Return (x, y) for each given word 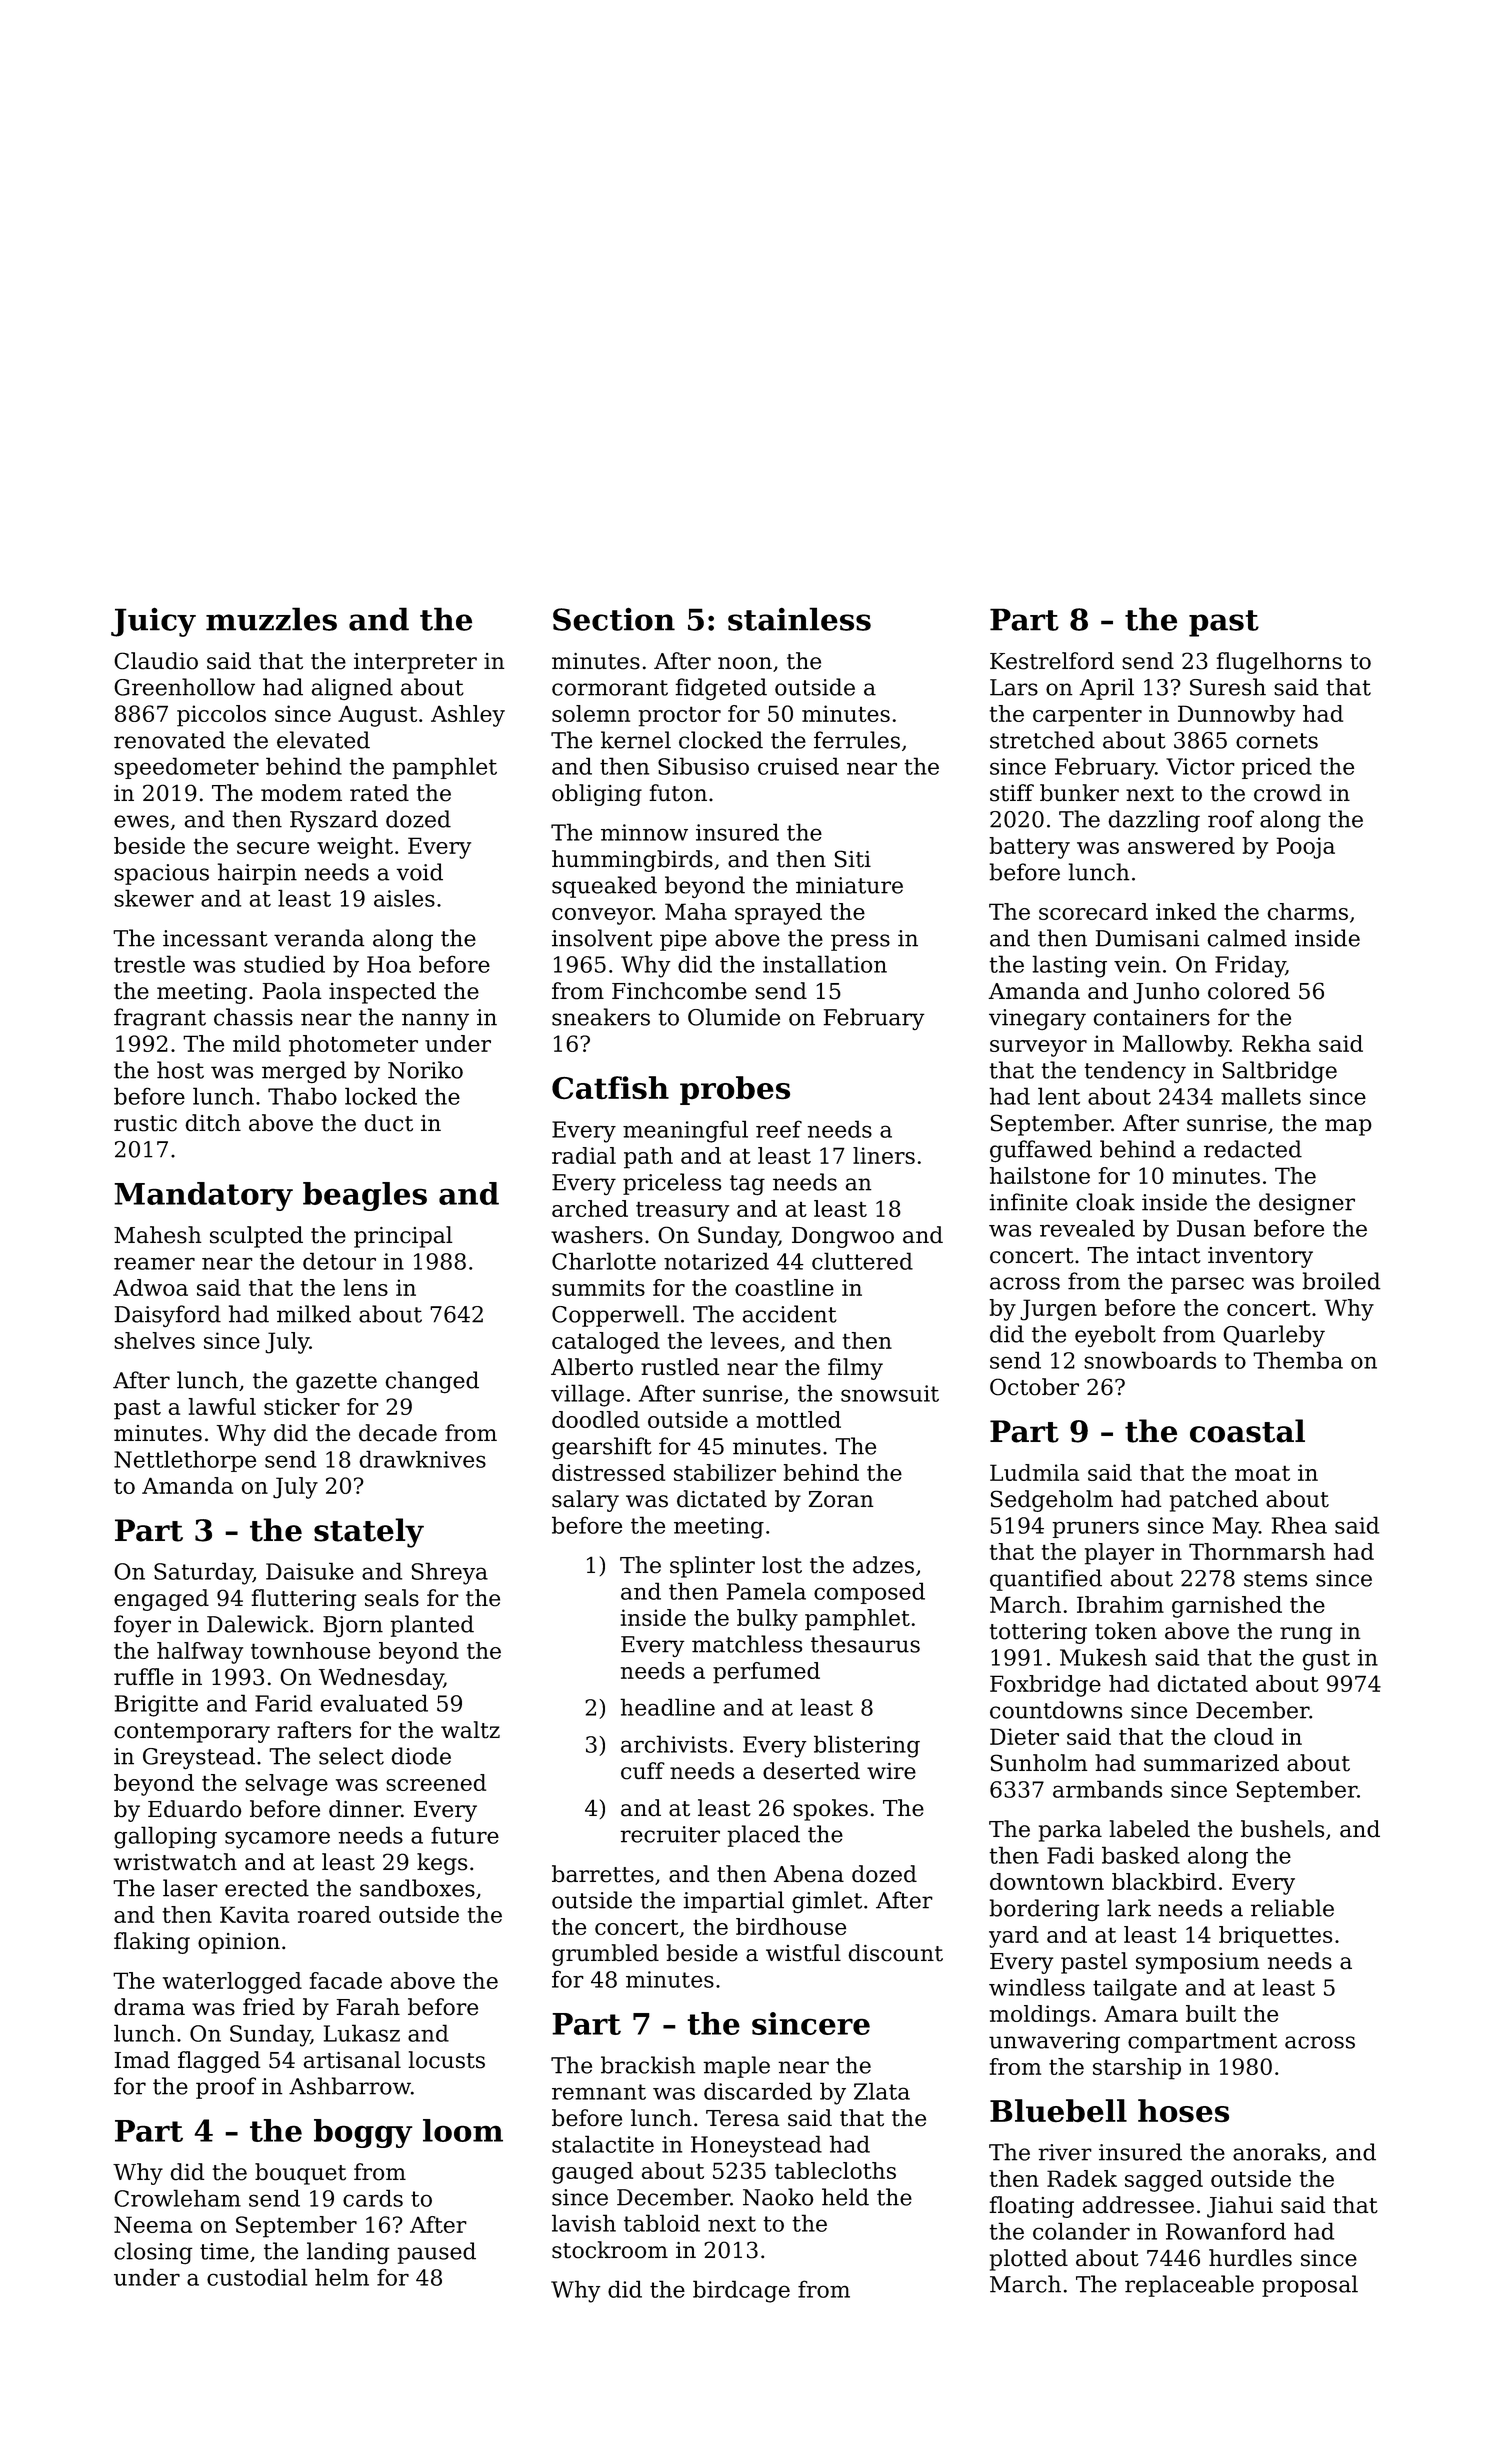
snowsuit (890, 1393)
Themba (1298, 1360)
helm (342, 2277)
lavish (584, 2223)
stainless (799, 619)
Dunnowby (1236, 716)
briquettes (1275, 1937)
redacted (1253, 1149)
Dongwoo (843, 1237)
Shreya (450, 1573)
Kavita (254, 1914)
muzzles (271, 619)
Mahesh (158, 1235)
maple (736, 2067)
